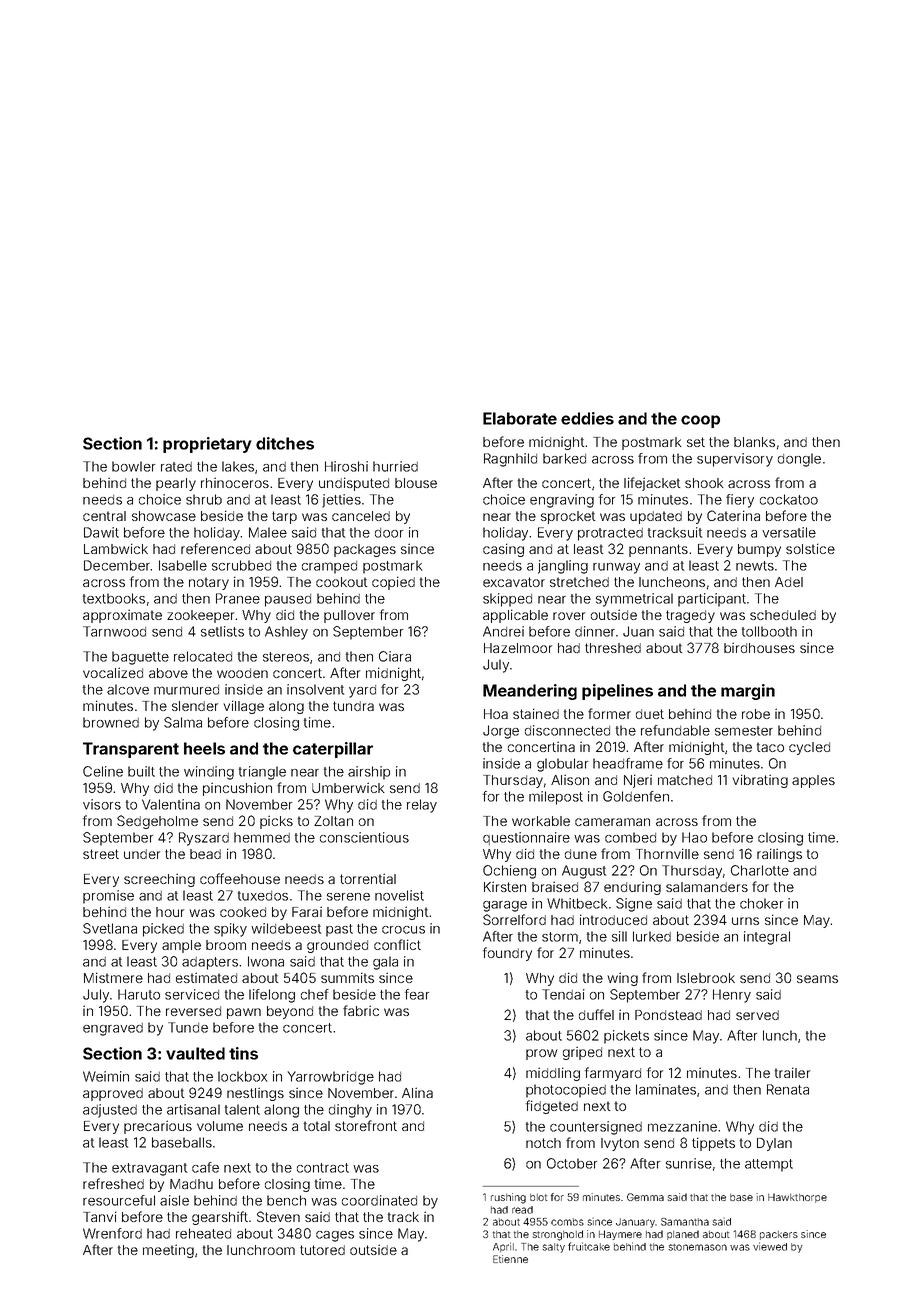  What do you see at coordinates (207, 445) in the screenshot?
I see `proprietary` at bounding box center [207, 445].
